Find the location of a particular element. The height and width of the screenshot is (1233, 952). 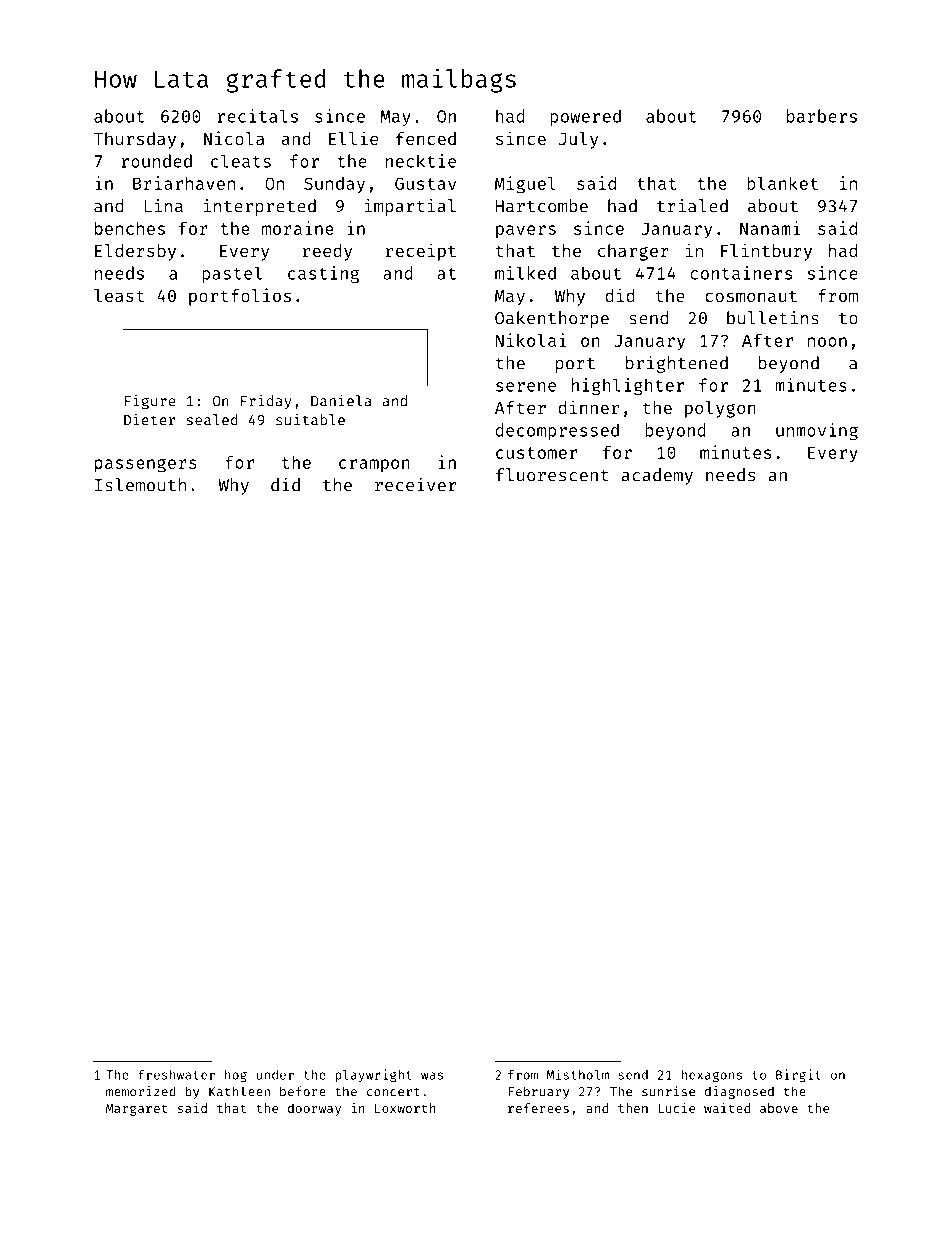

fenced is located at coordinates (426, 138).
